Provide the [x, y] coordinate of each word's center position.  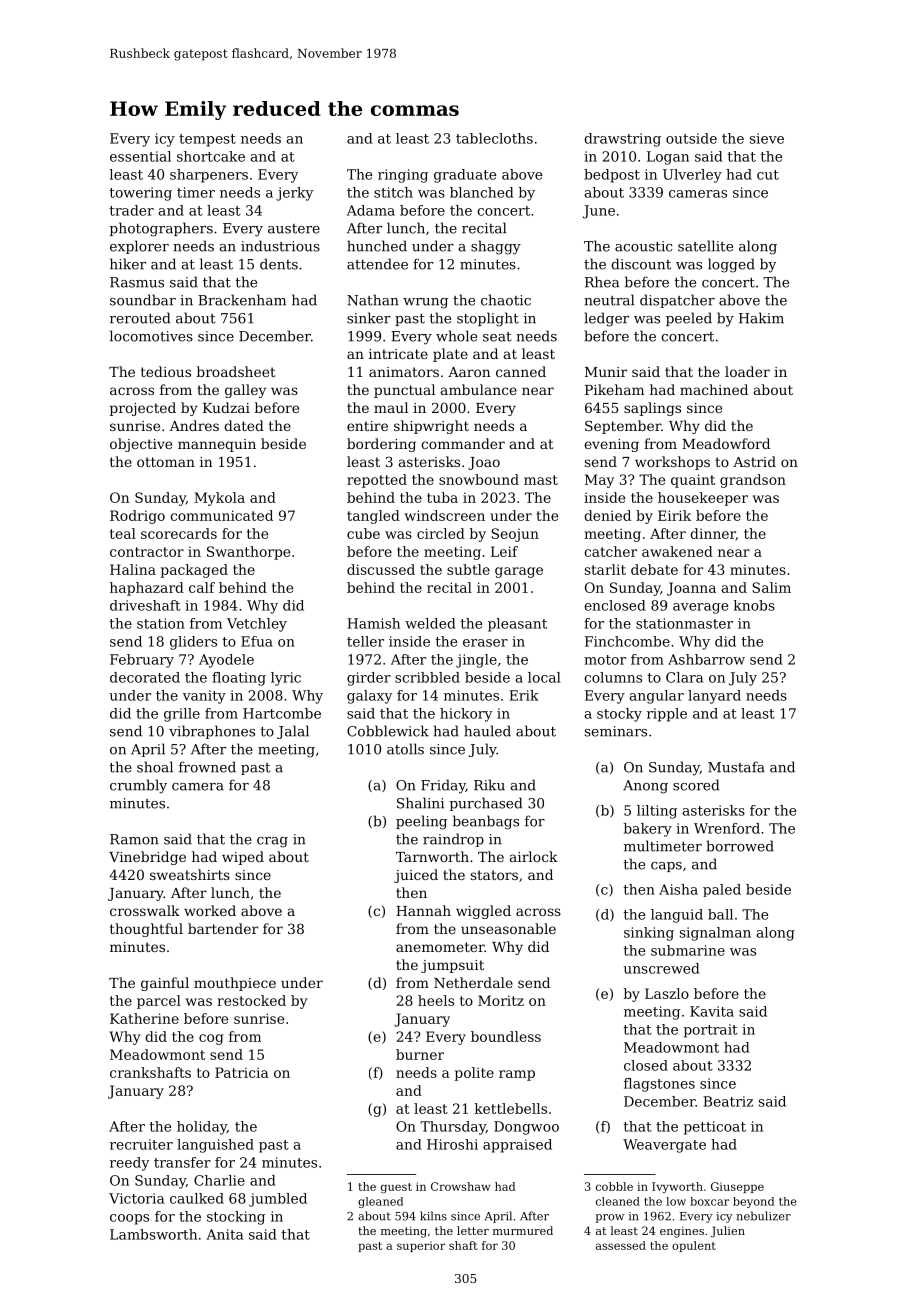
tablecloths [494, 138]
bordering [381, 445]
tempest [207, 140]
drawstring [622, 140]
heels [436, 1000]
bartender [223, 928]
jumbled [278, 1200]
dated [244, 425]
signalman [715, 934]
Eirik [674, 515]
